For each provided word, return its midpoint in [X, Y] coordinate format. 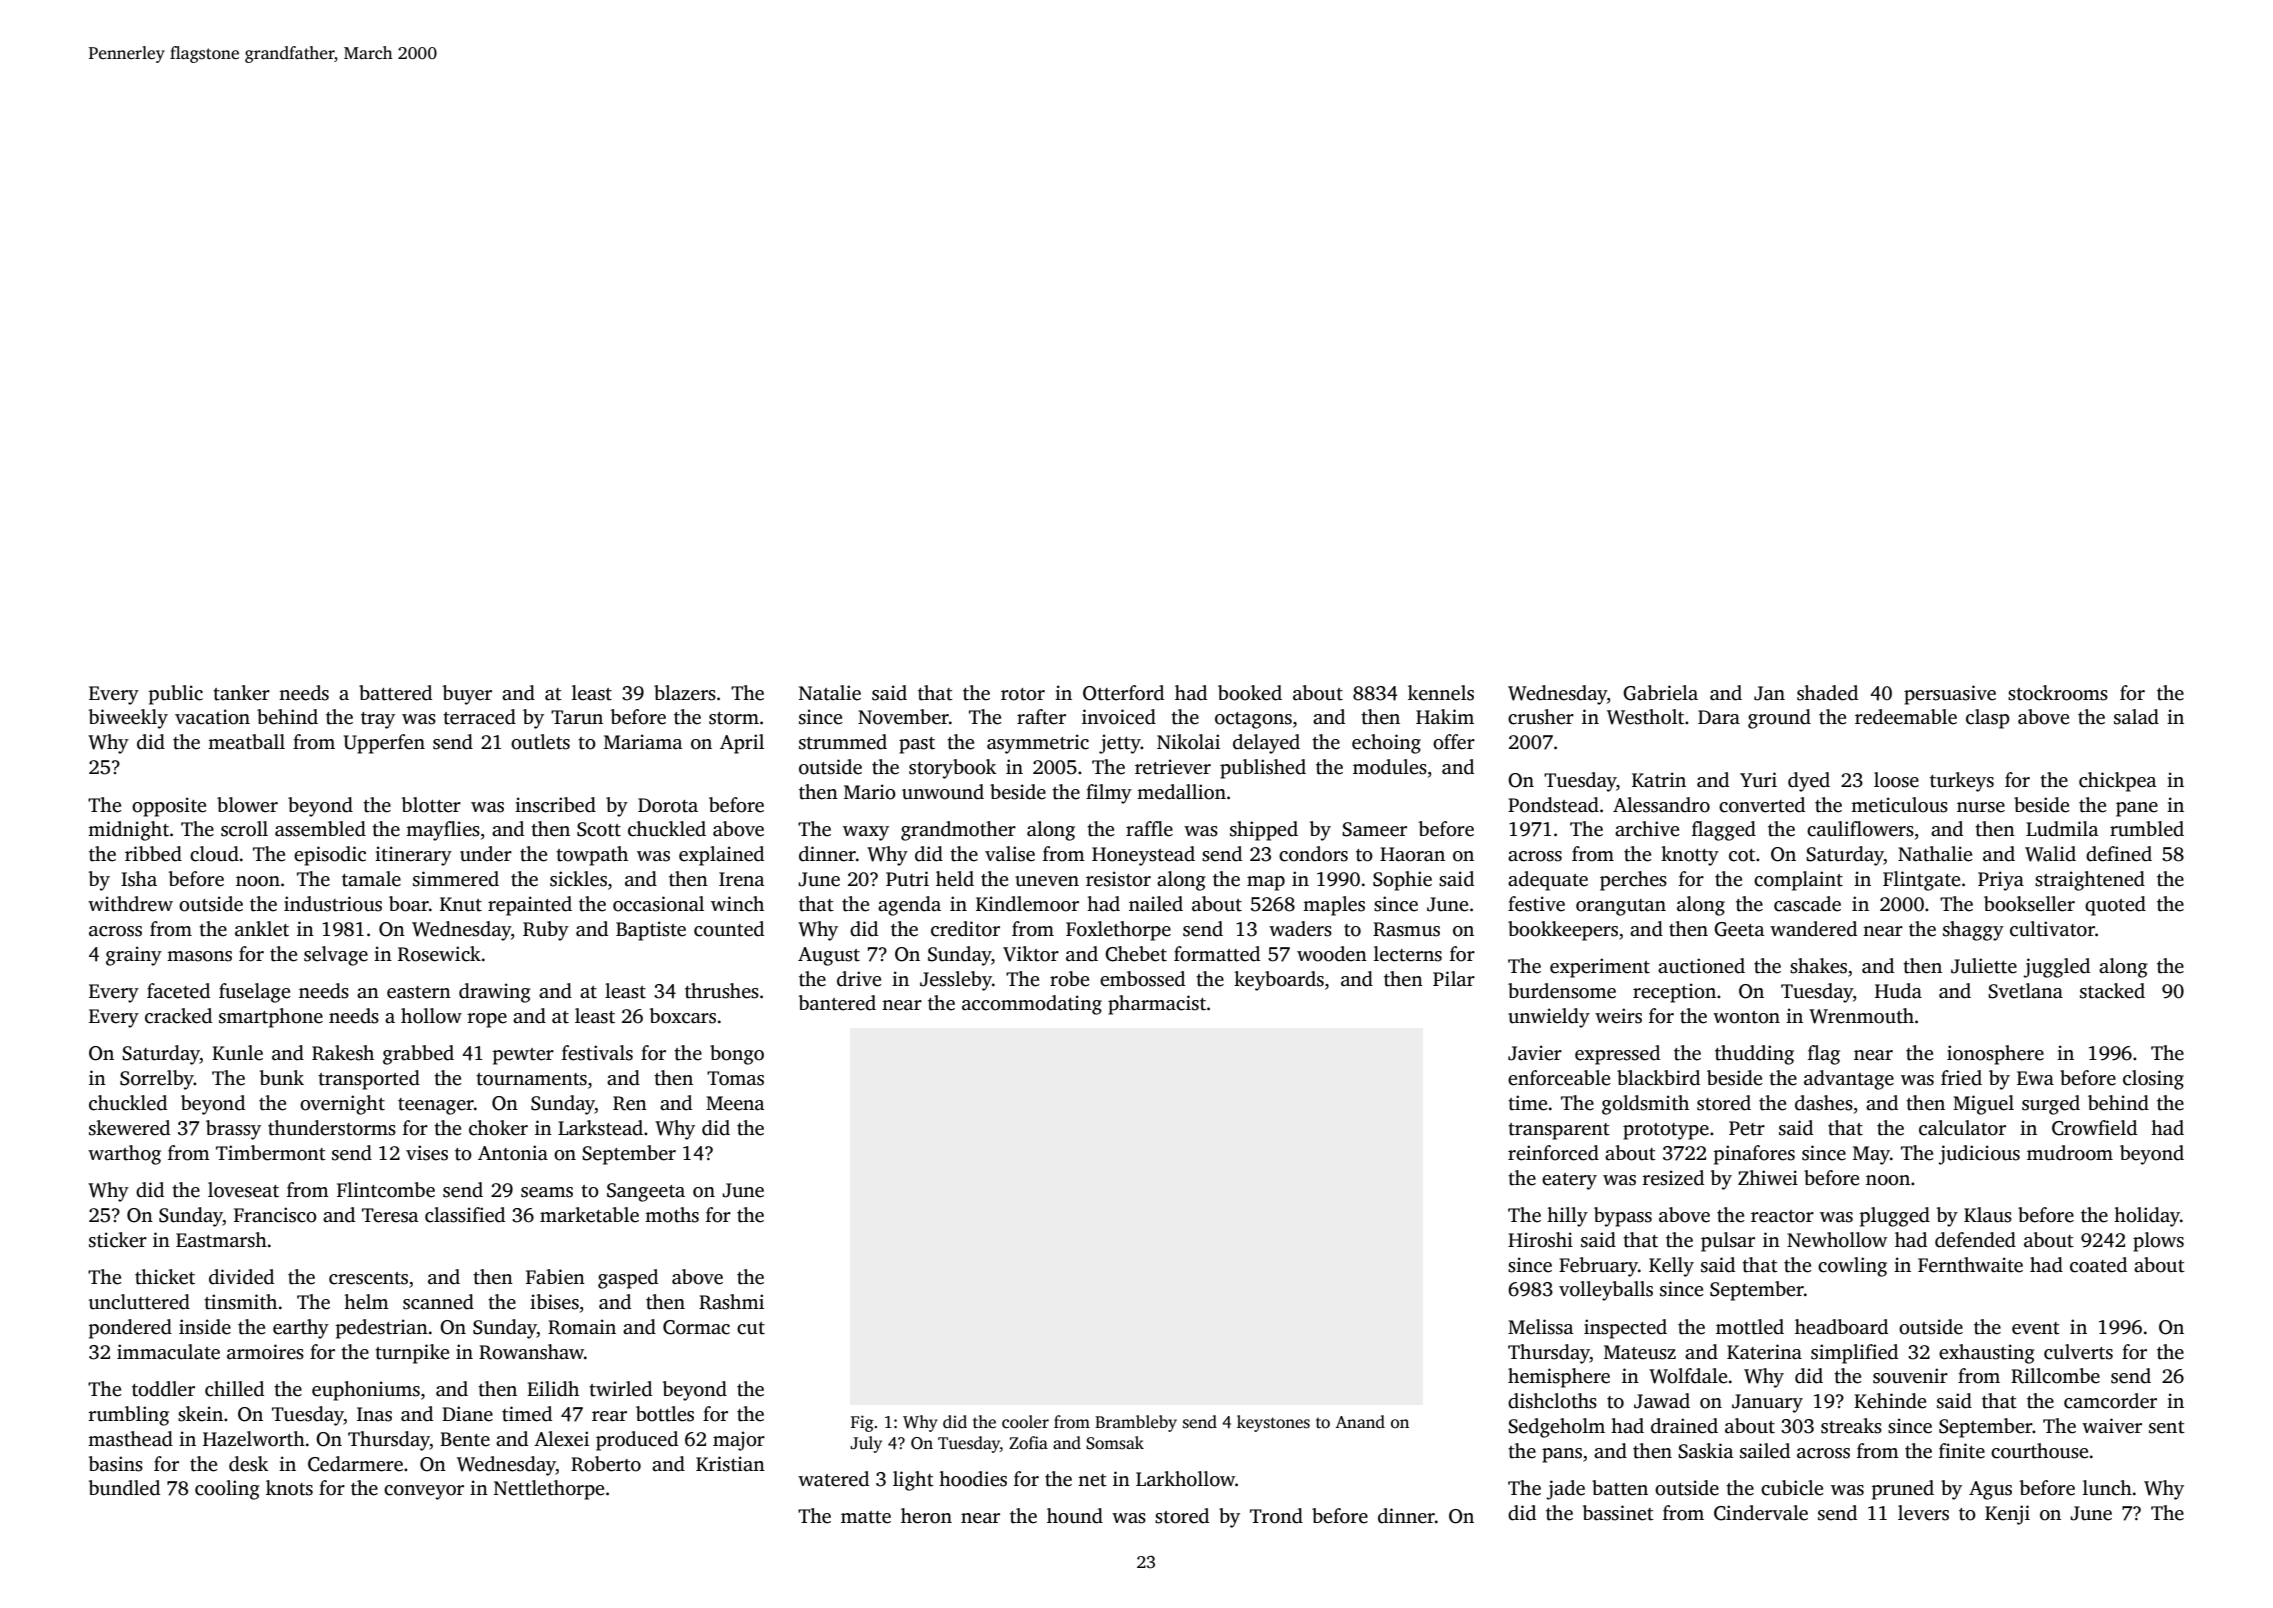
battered [395, 693]
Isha [139, 879]
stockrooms [2058, 693]
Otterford [1123, 693]
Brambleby [1136, 1423]
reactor [1782, 1216]
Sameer [1374, 829]
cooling [227, 1490]
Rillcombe [2055, 1376]
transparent [1559, 1131]
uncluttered [139, 1302]
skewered [129, 1128]
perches [1633, 881]
